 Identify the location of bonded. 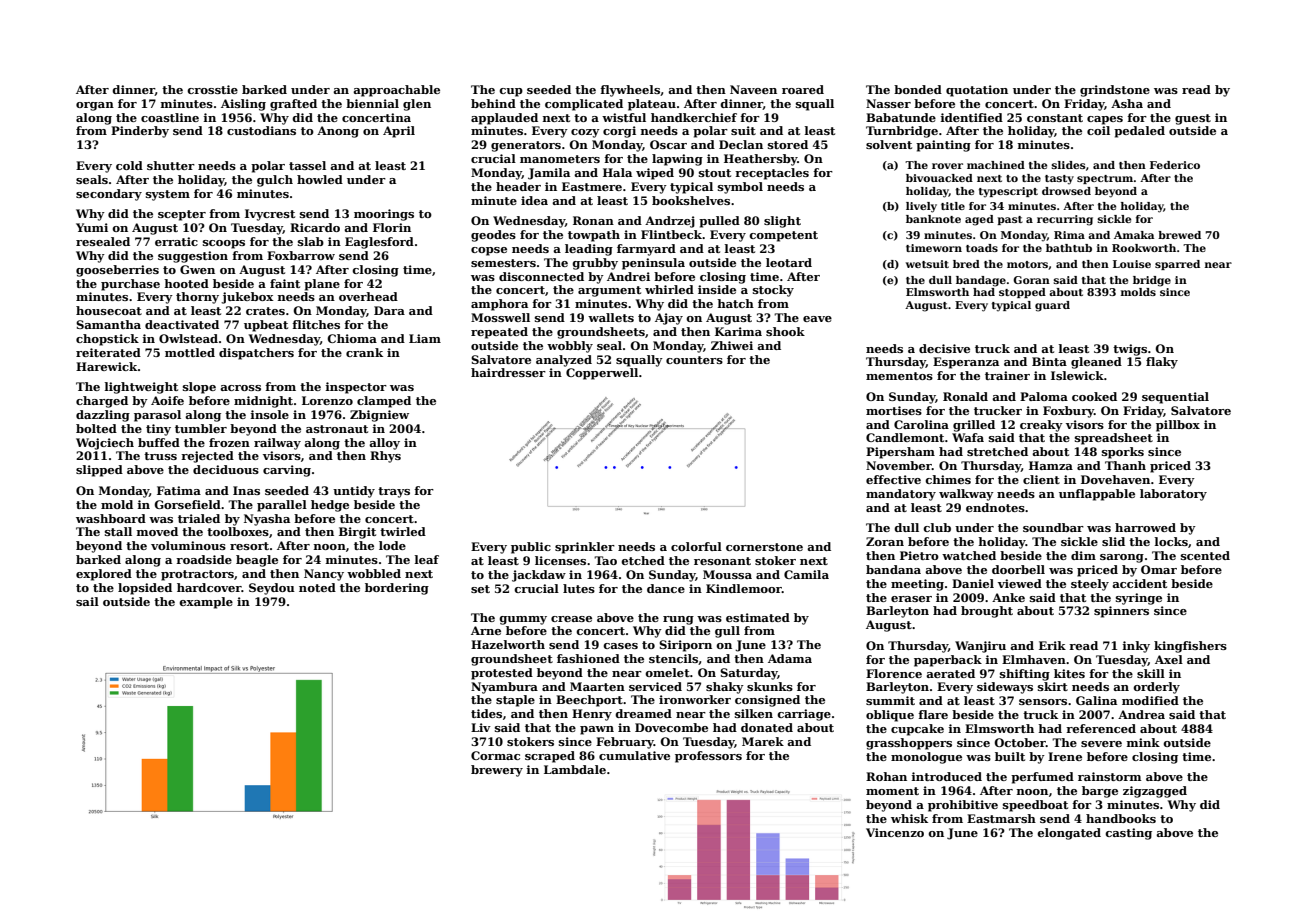
(918, 89).
